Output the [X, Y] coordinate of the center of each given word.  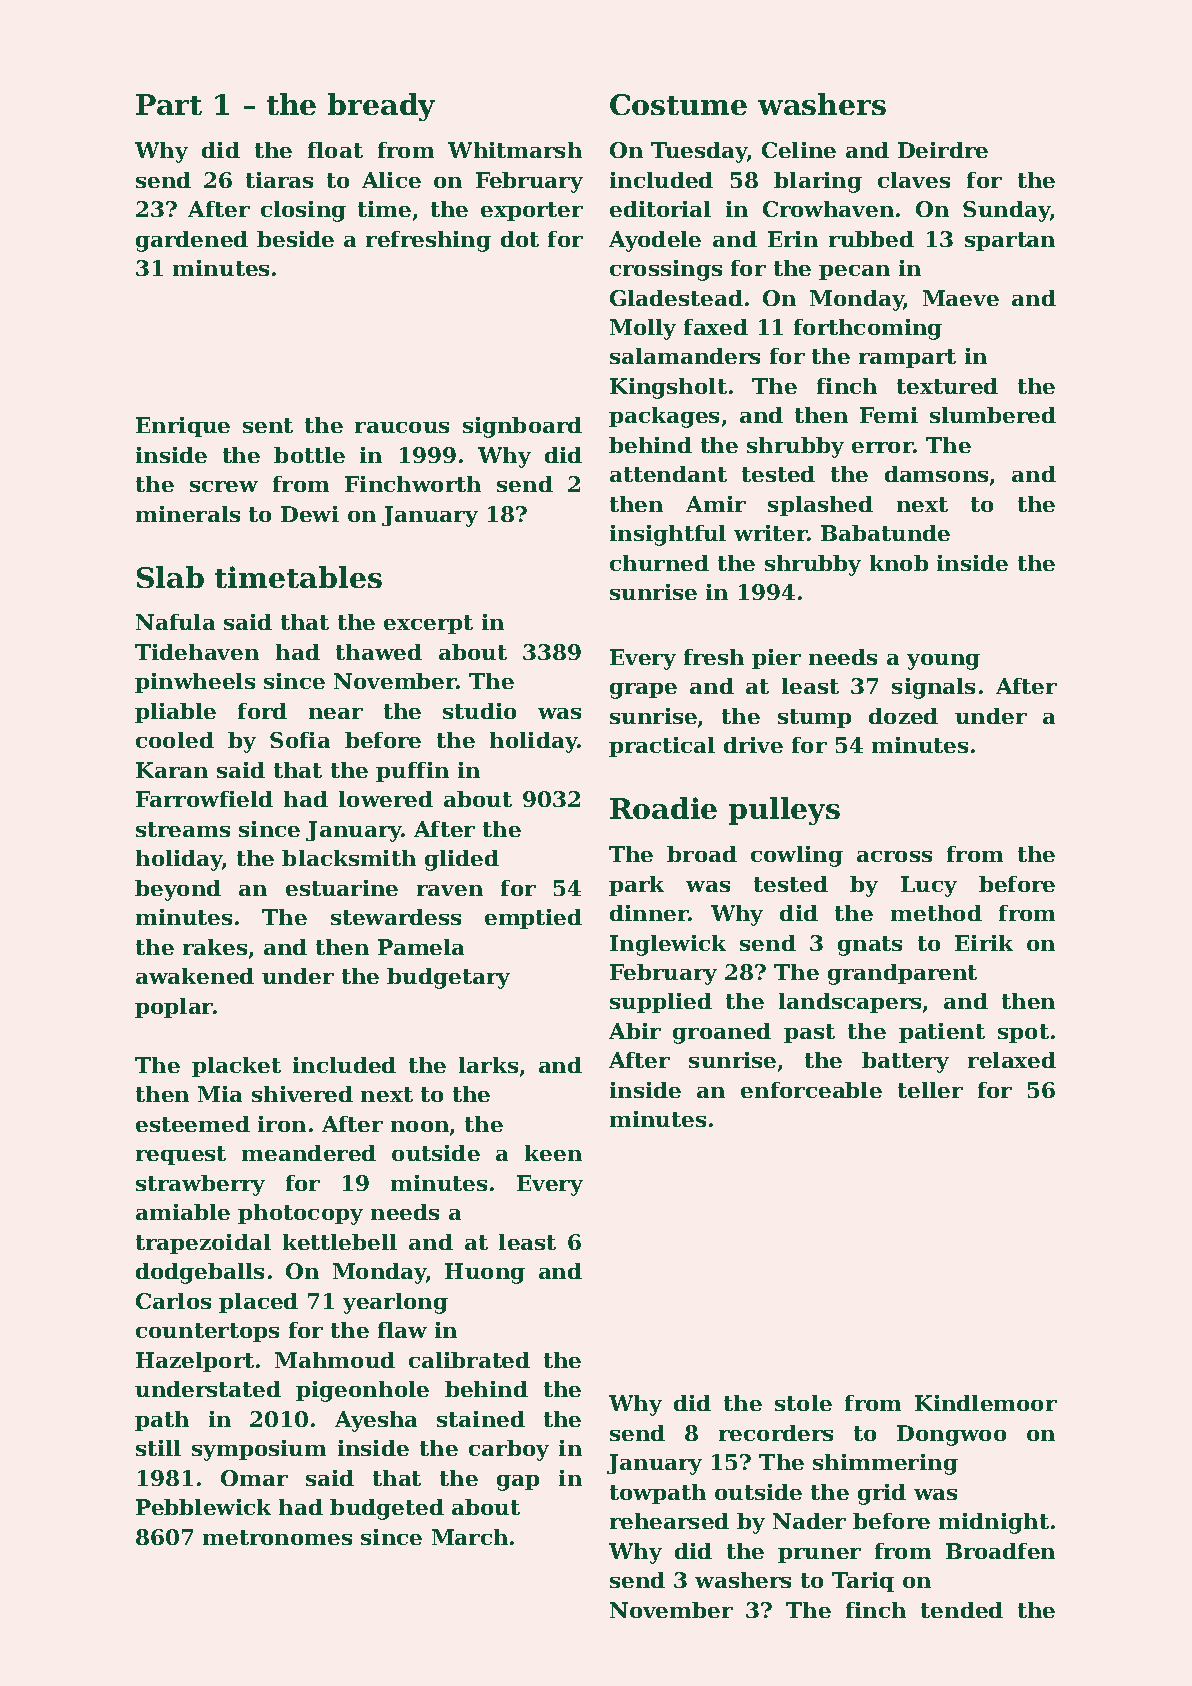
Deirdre [943, 150]
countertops [207, 1332]
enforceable [811, 1090]
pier [776, 659]
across [894, 856]
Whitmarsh [515, 150]
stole [803, 1403]
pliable [175, 713]
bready [381, 107]
